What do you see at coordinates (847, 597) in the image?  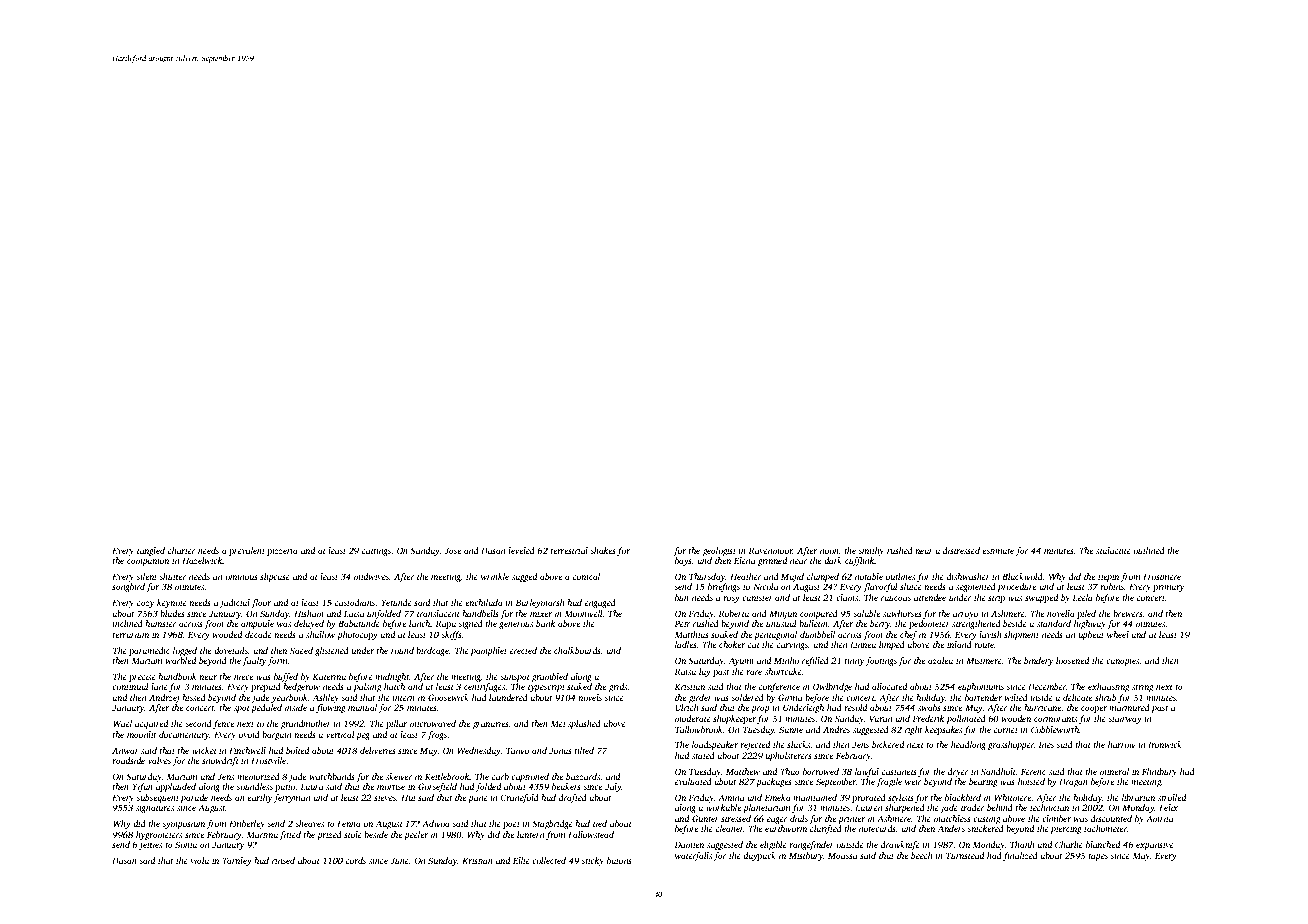 I see `clams` at bounding box center [847, 597].
